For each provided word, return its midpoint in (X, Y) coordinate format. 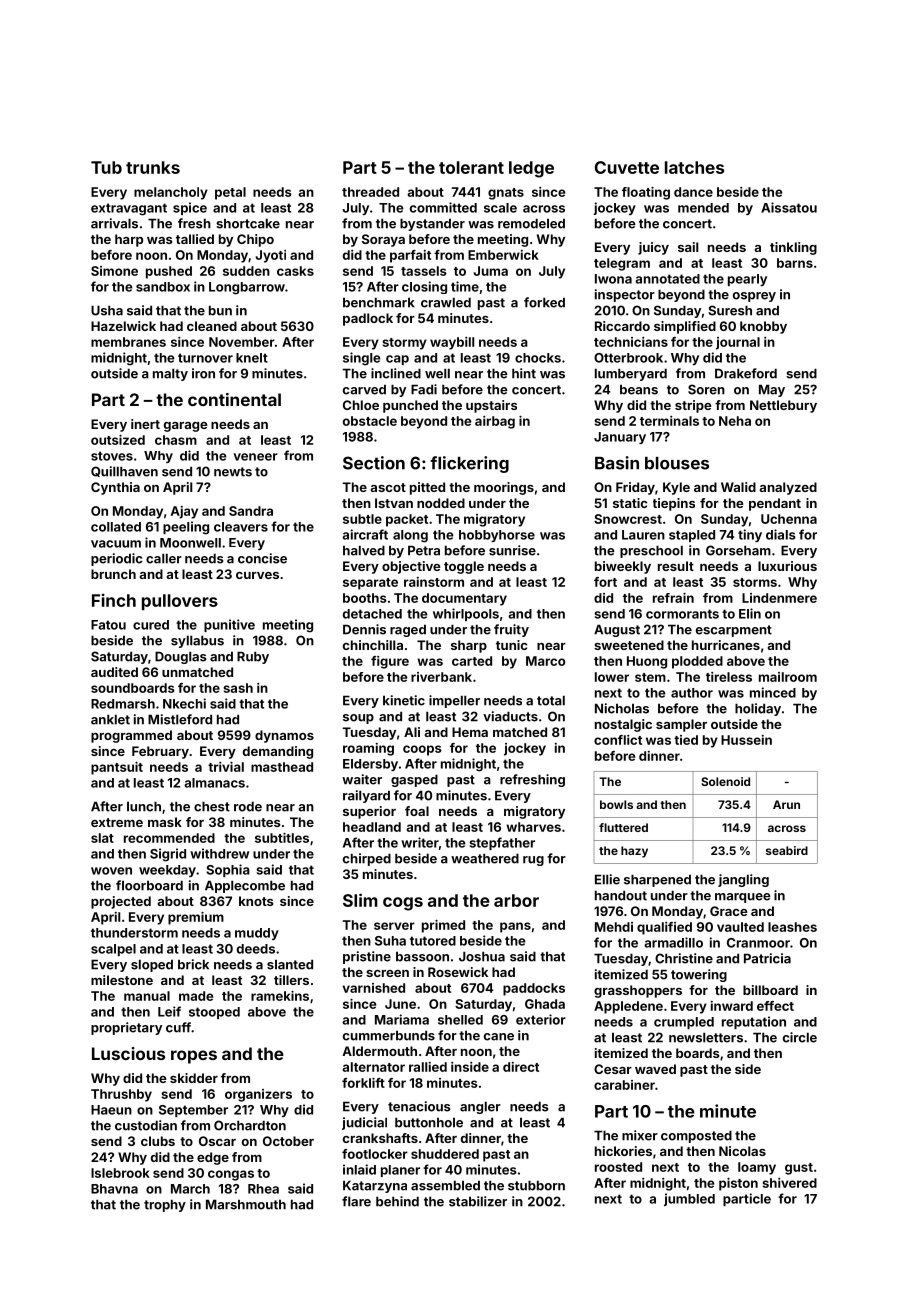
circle (800, 1037)
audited (114, 672)
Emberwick (503, 255)
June (400, 1004)
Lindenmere (779, 598)
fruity (511, 630)
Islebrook (120, 1173)
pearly (747, 280)
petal (230, 193)
